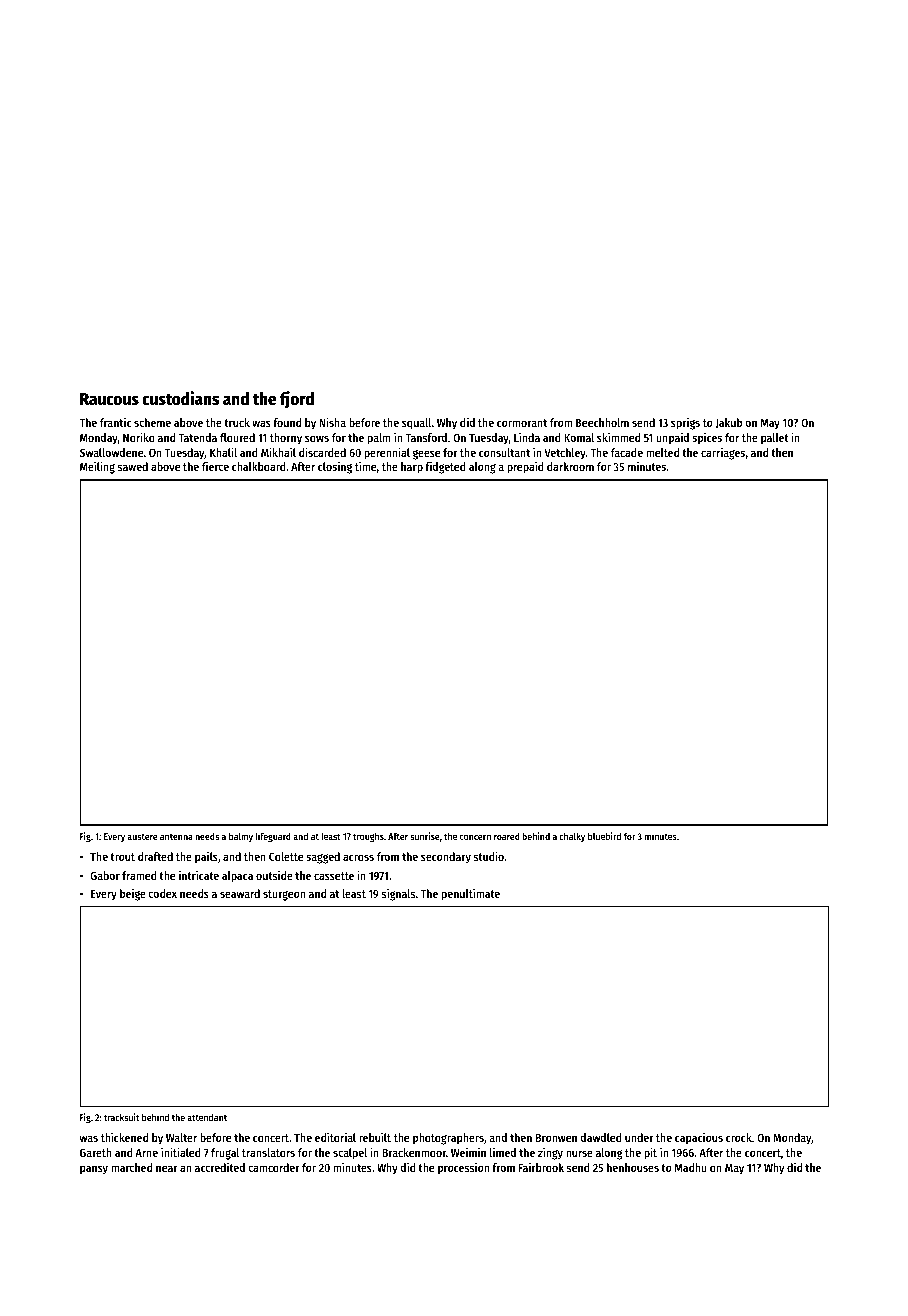 The height and width of the document is (1316, 908). I want to click on sunrise, so click(424, 836).
